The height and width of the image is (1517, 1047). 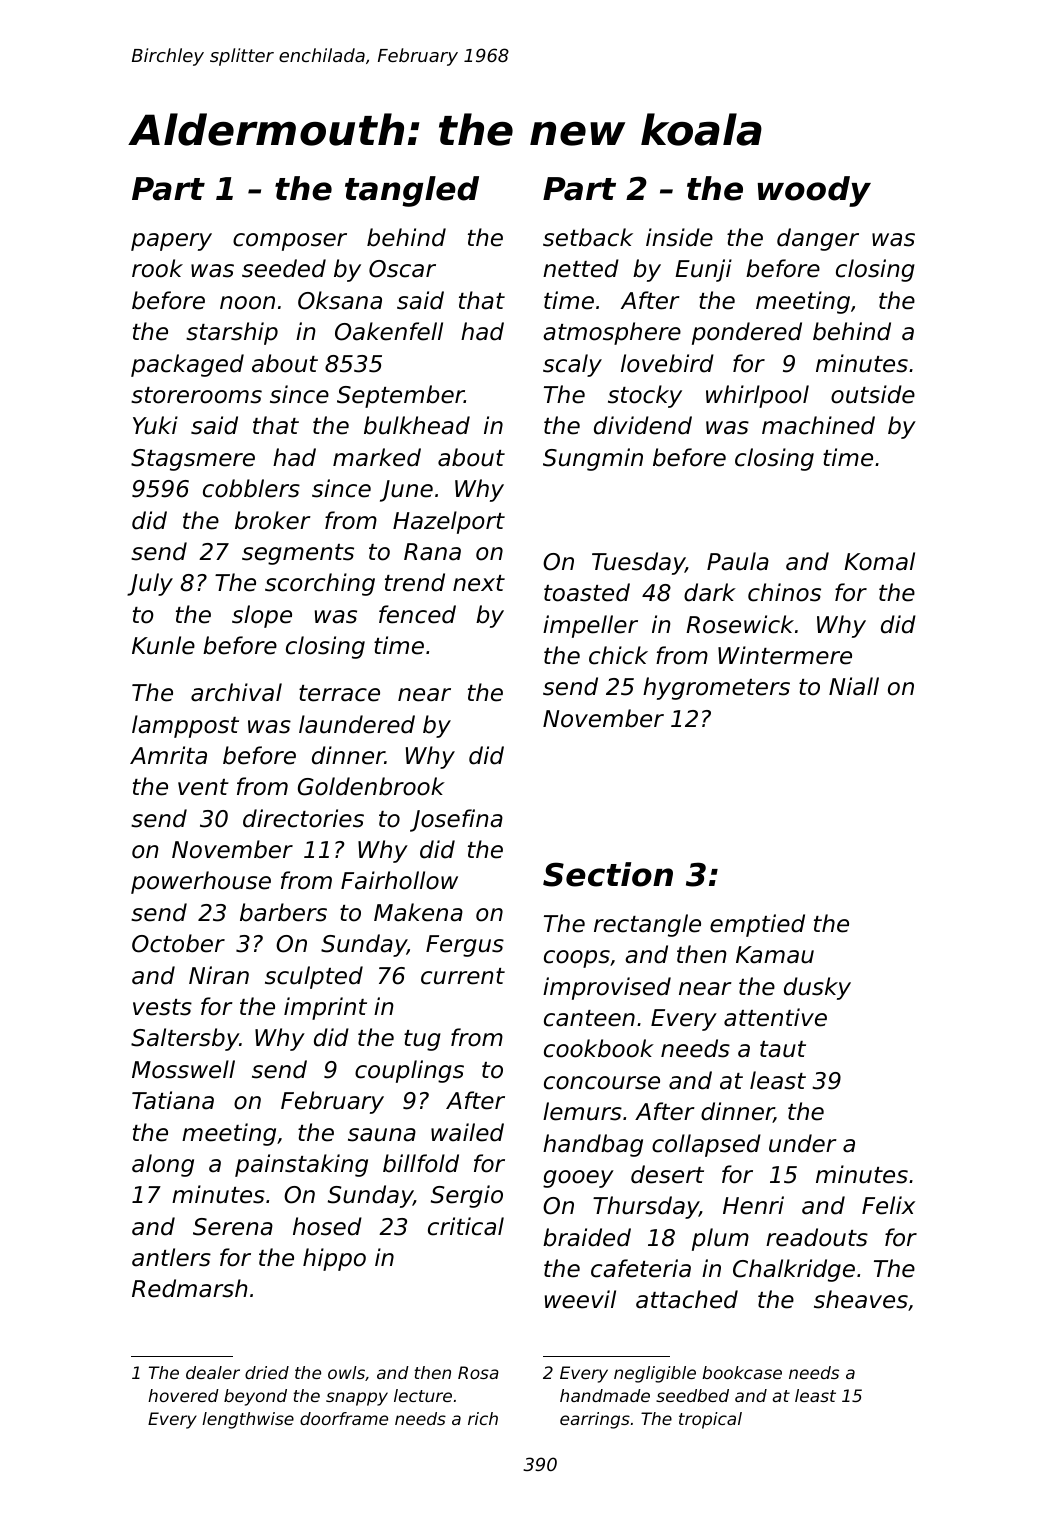 I want to click on scaly, so click(x=572, y=365).
